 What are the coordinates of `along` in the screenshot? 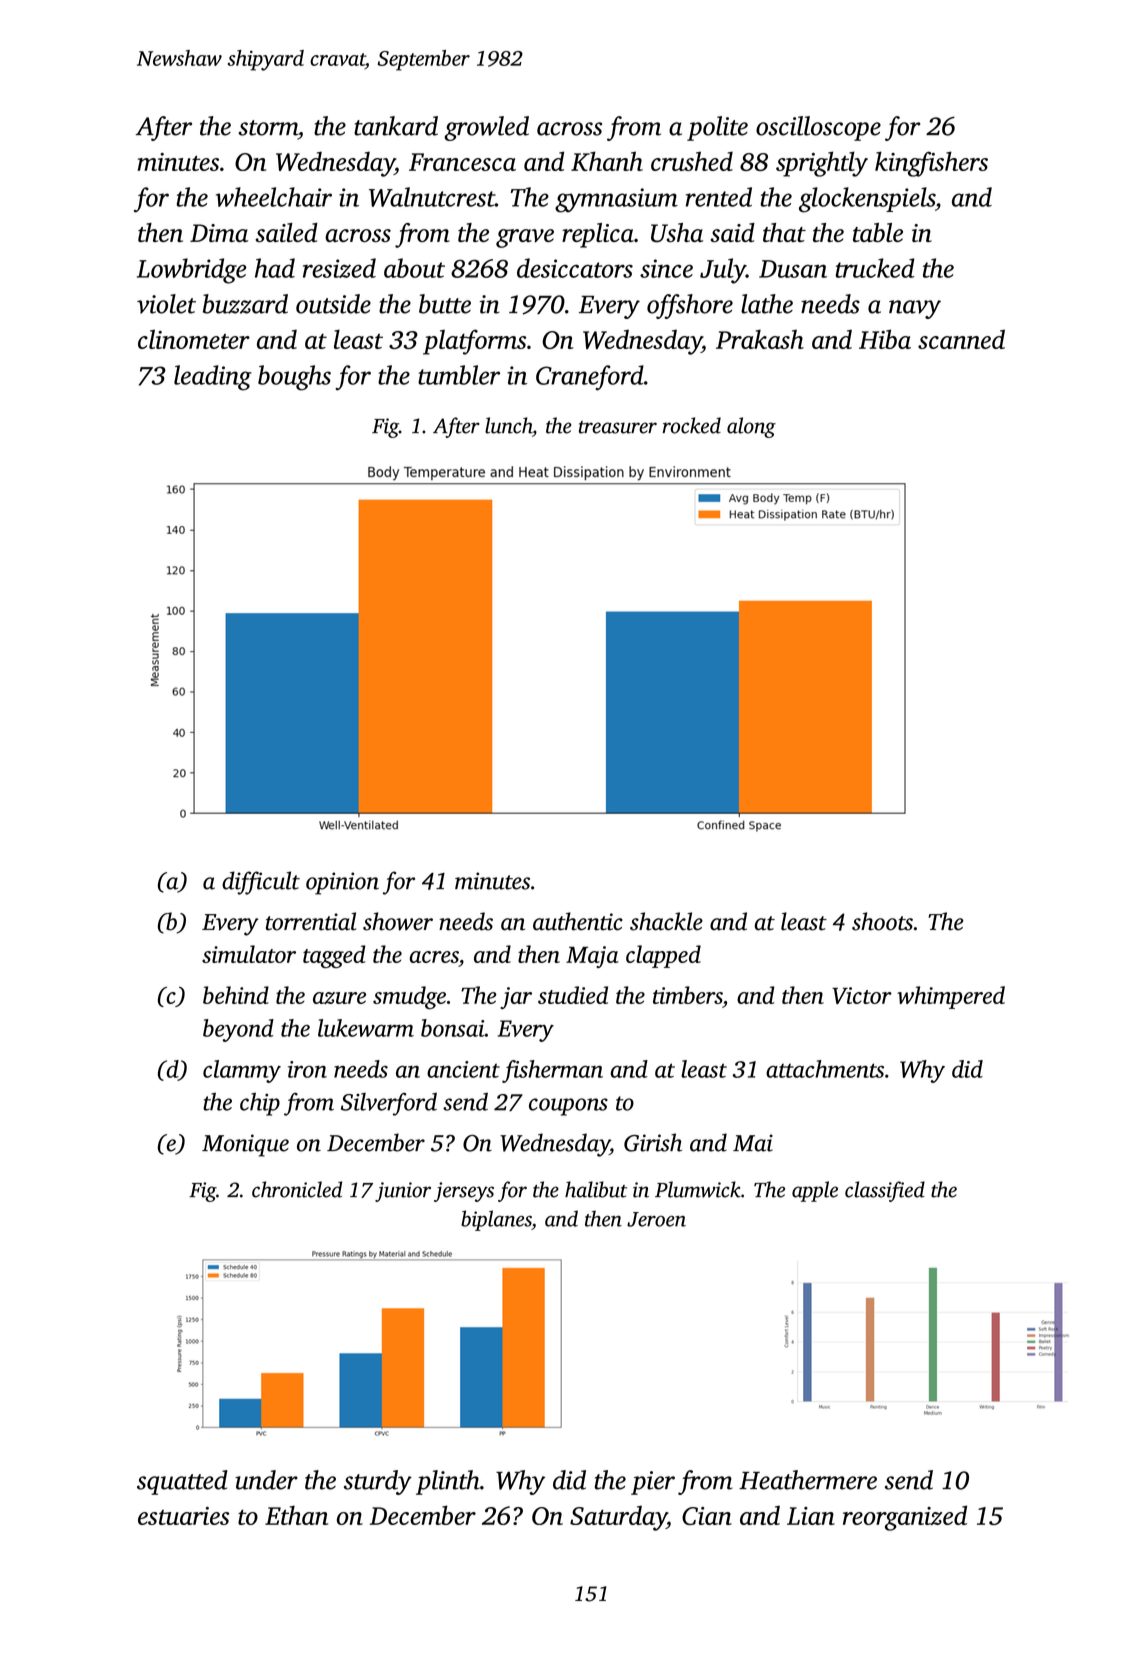 It's located at (751, 427).
